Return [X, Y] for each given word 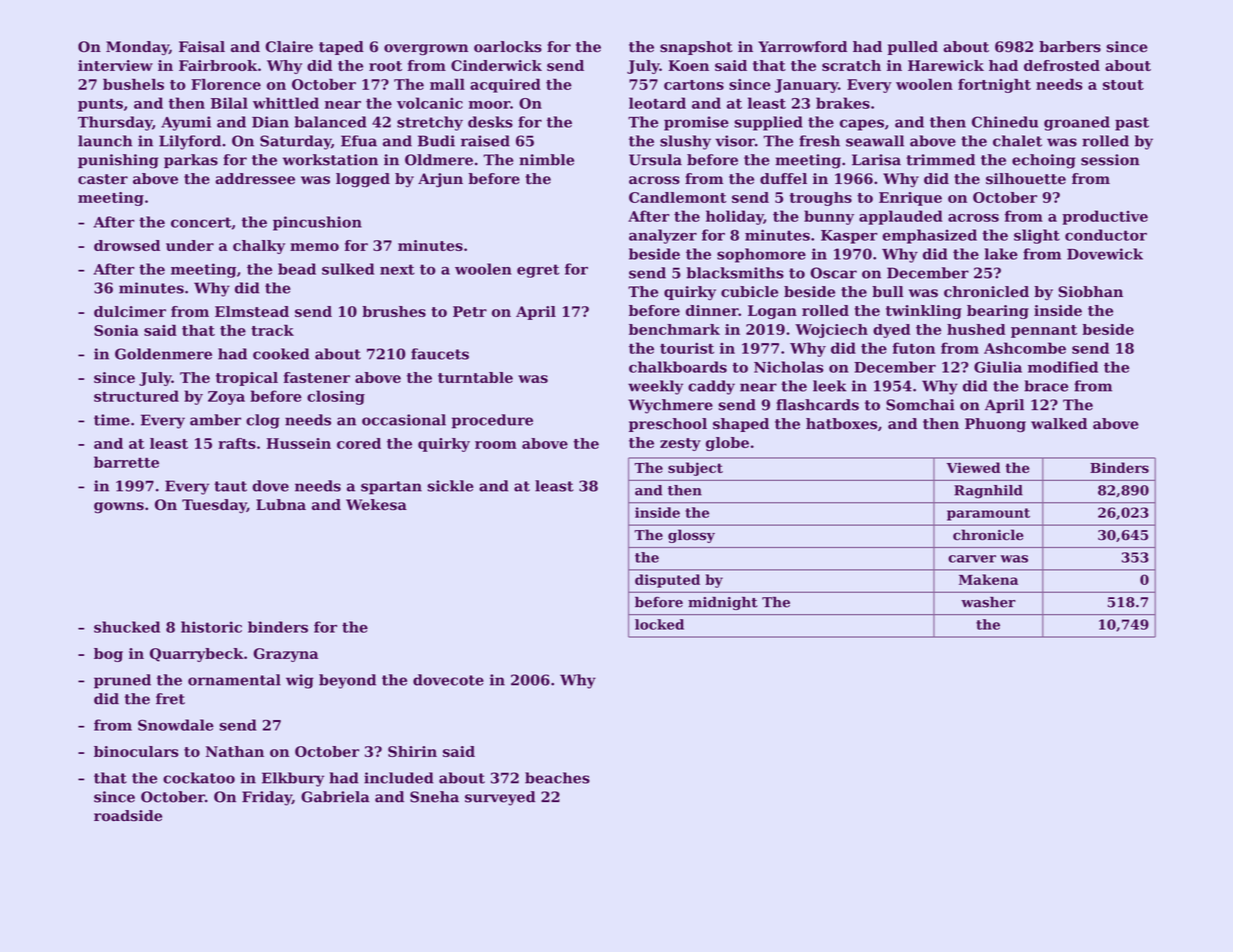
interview [115, 65]
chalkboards [678, 367]
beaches [557, 778]
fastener [317, 377]
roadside [128, 816]
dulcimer [130, 311]
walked [1059, 424]
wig [300, 681]
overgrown [426, 50]
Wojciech [831, 331]
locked [659, 624]
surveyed [500, 798]
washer [988, 602]
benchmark [674, 329]
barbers [1070, 47]
